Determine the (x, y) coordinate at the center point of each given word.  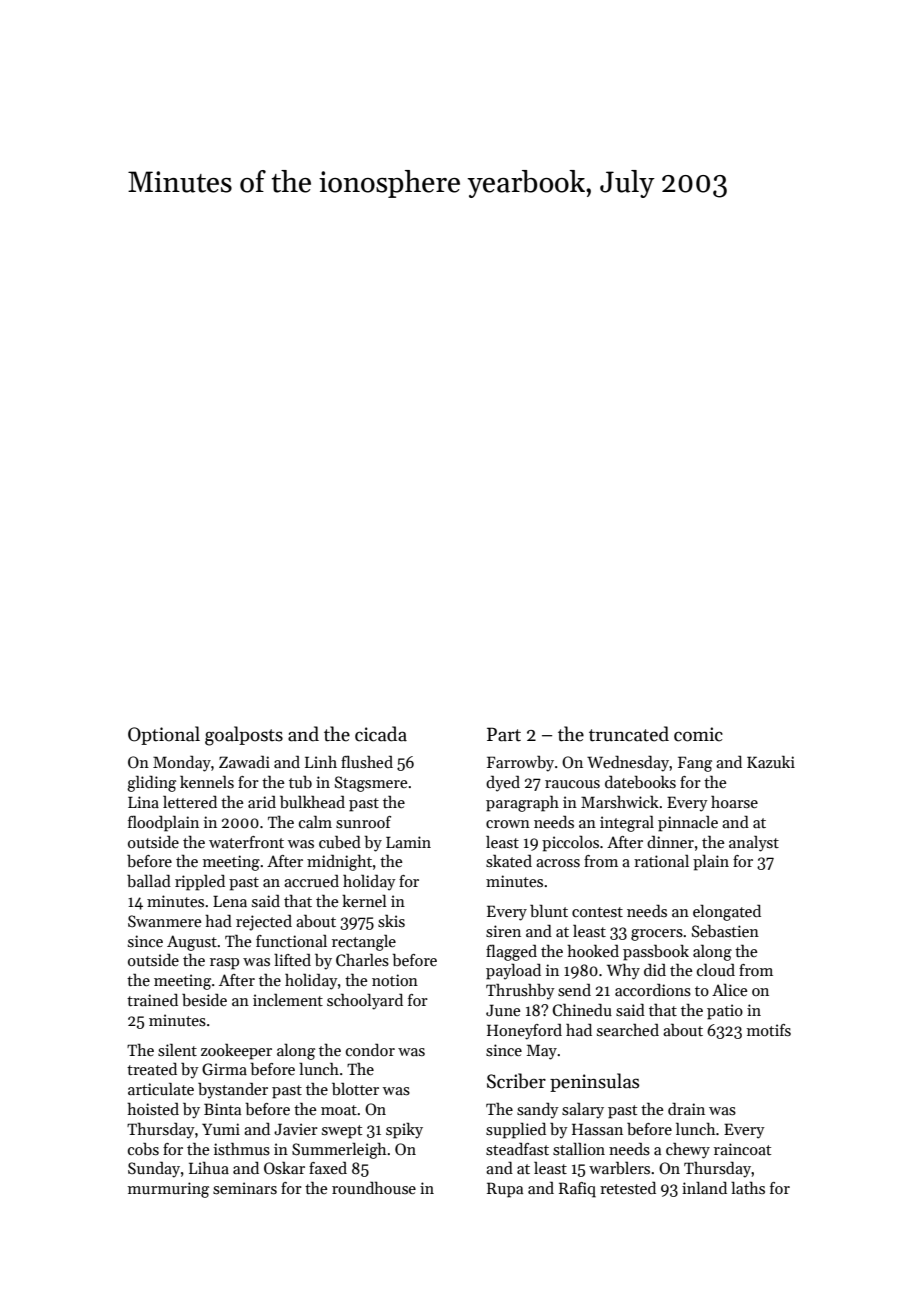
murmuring (168, 1190)
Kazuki (771, 762)
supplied (516, 1130)
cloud (716, 970)
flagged (511, 953)
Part (504, 734)
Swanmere (165, 921)
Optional (164, 735)
